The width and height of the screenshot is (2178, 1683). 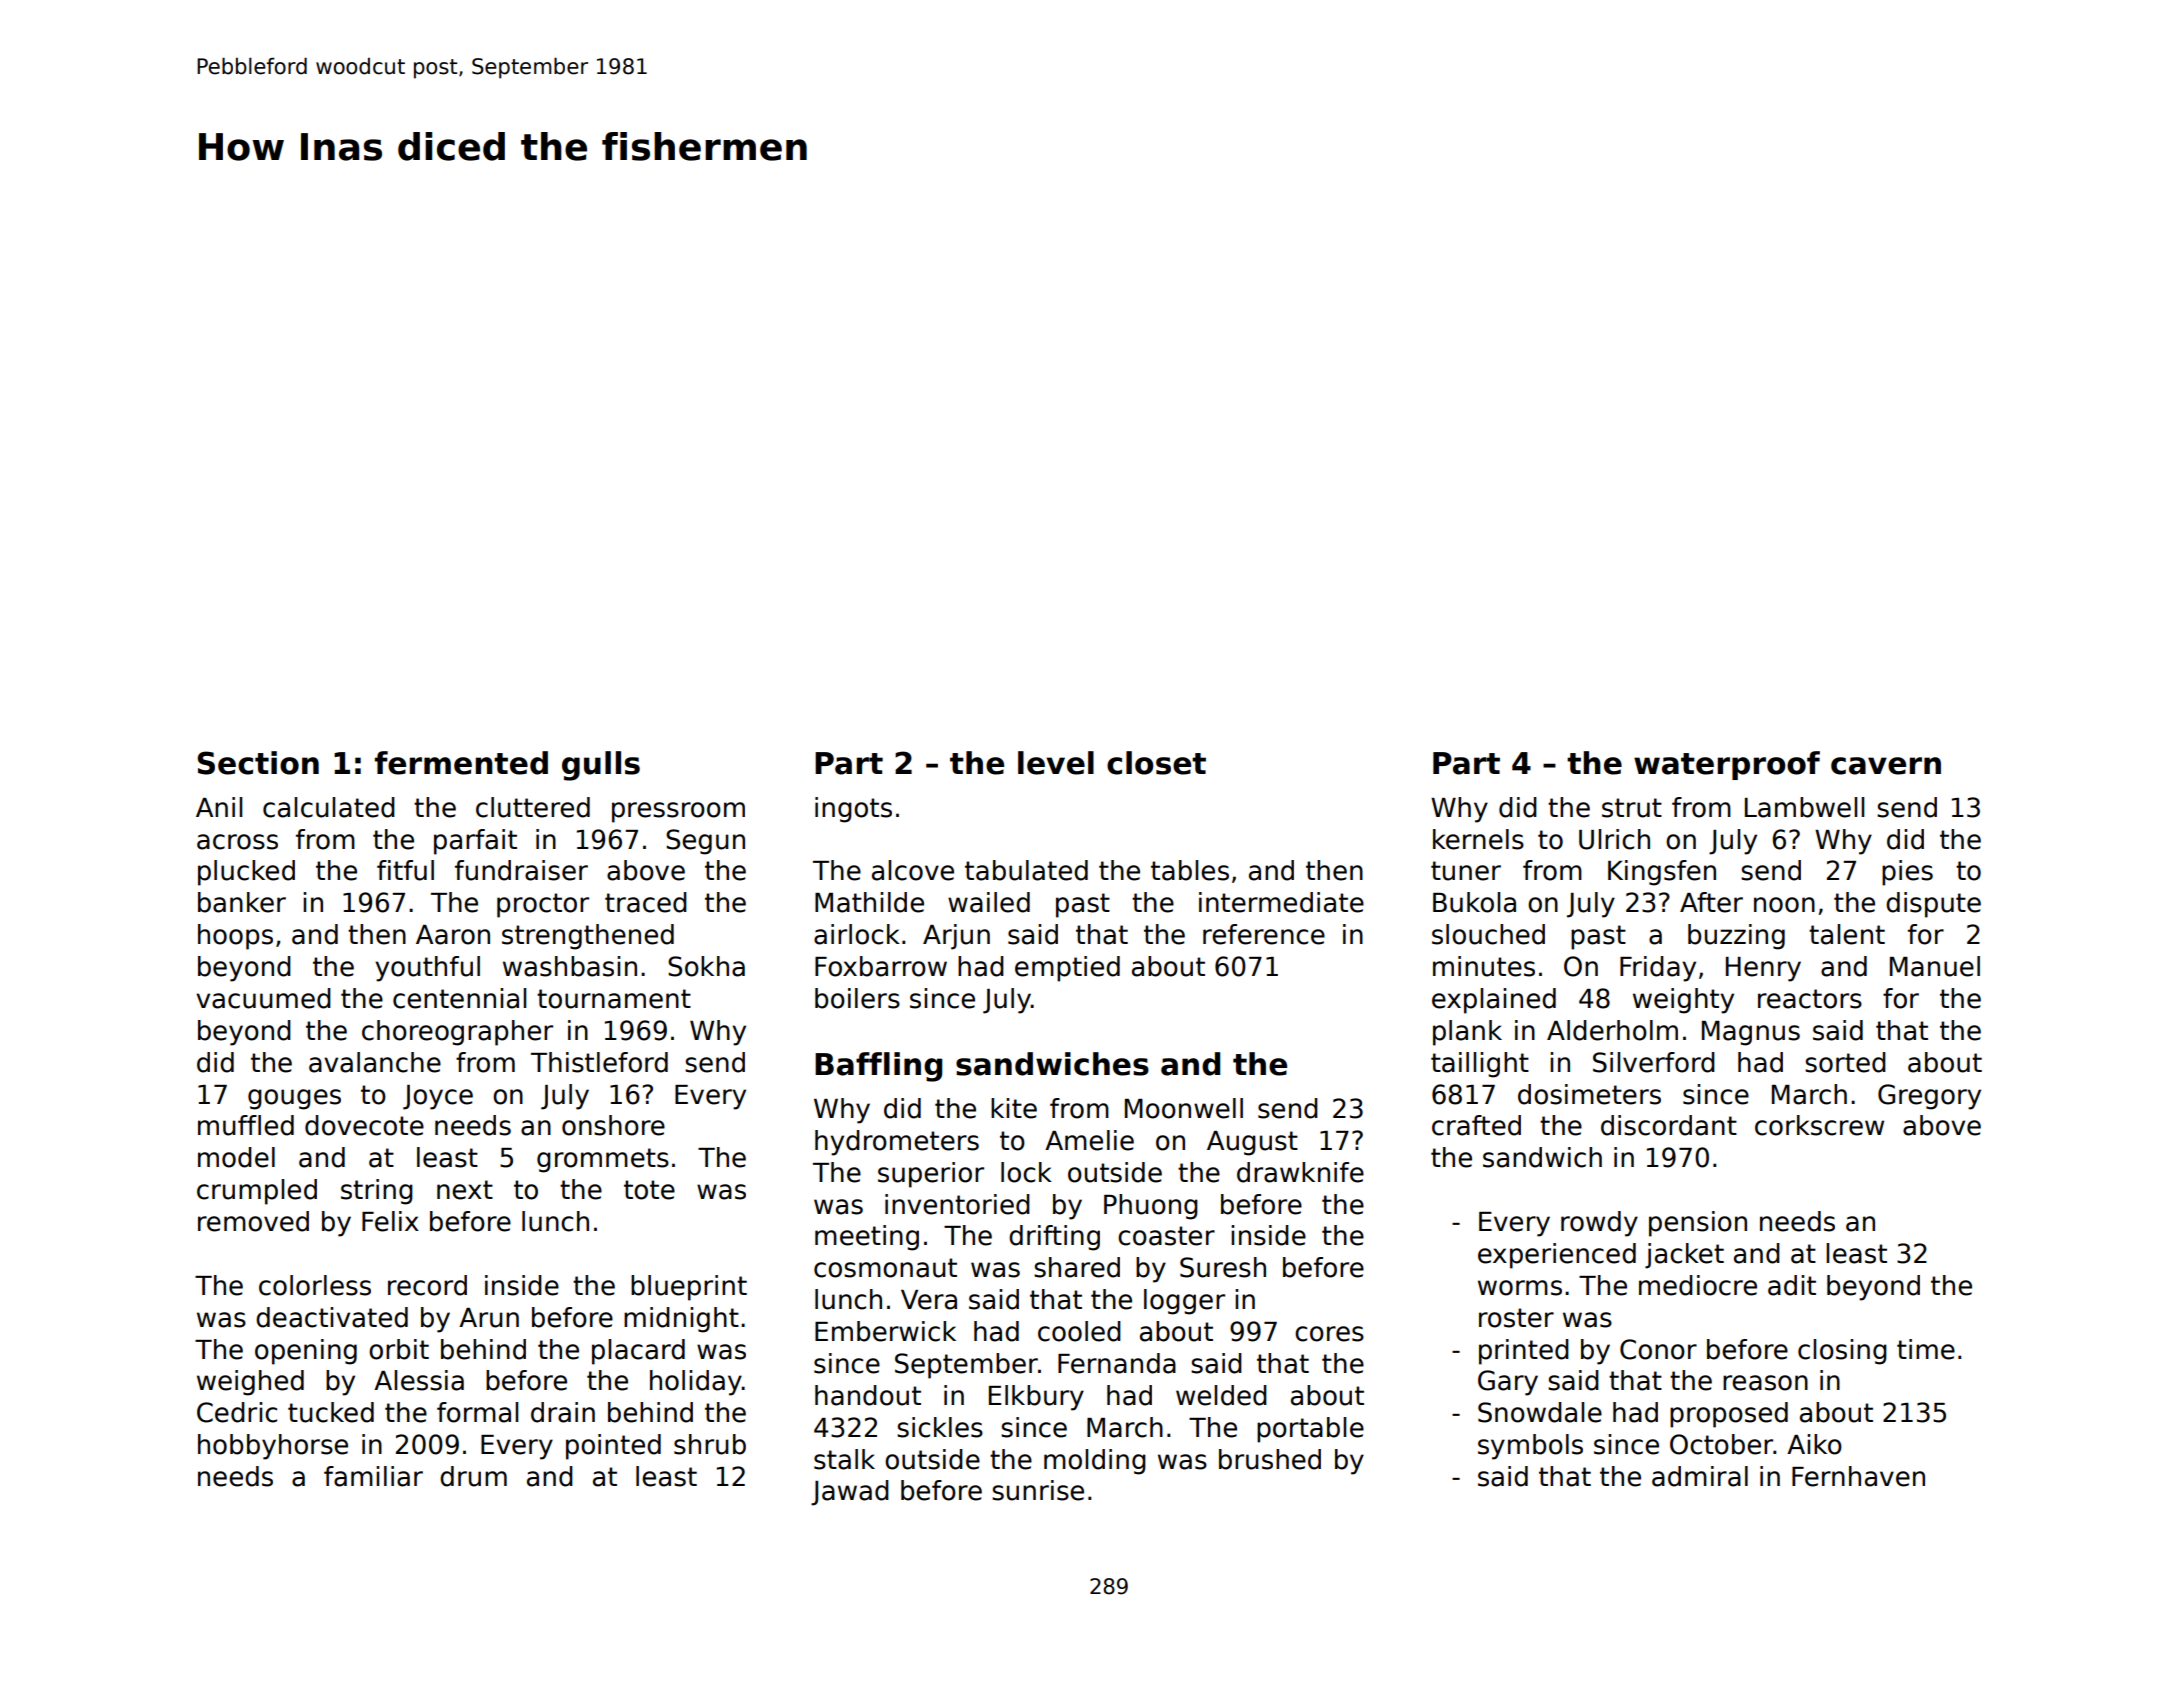 What do you see at coordinates (601, 766) in the screenshot?
I see `gulls` at bounding box center [601, 766].
